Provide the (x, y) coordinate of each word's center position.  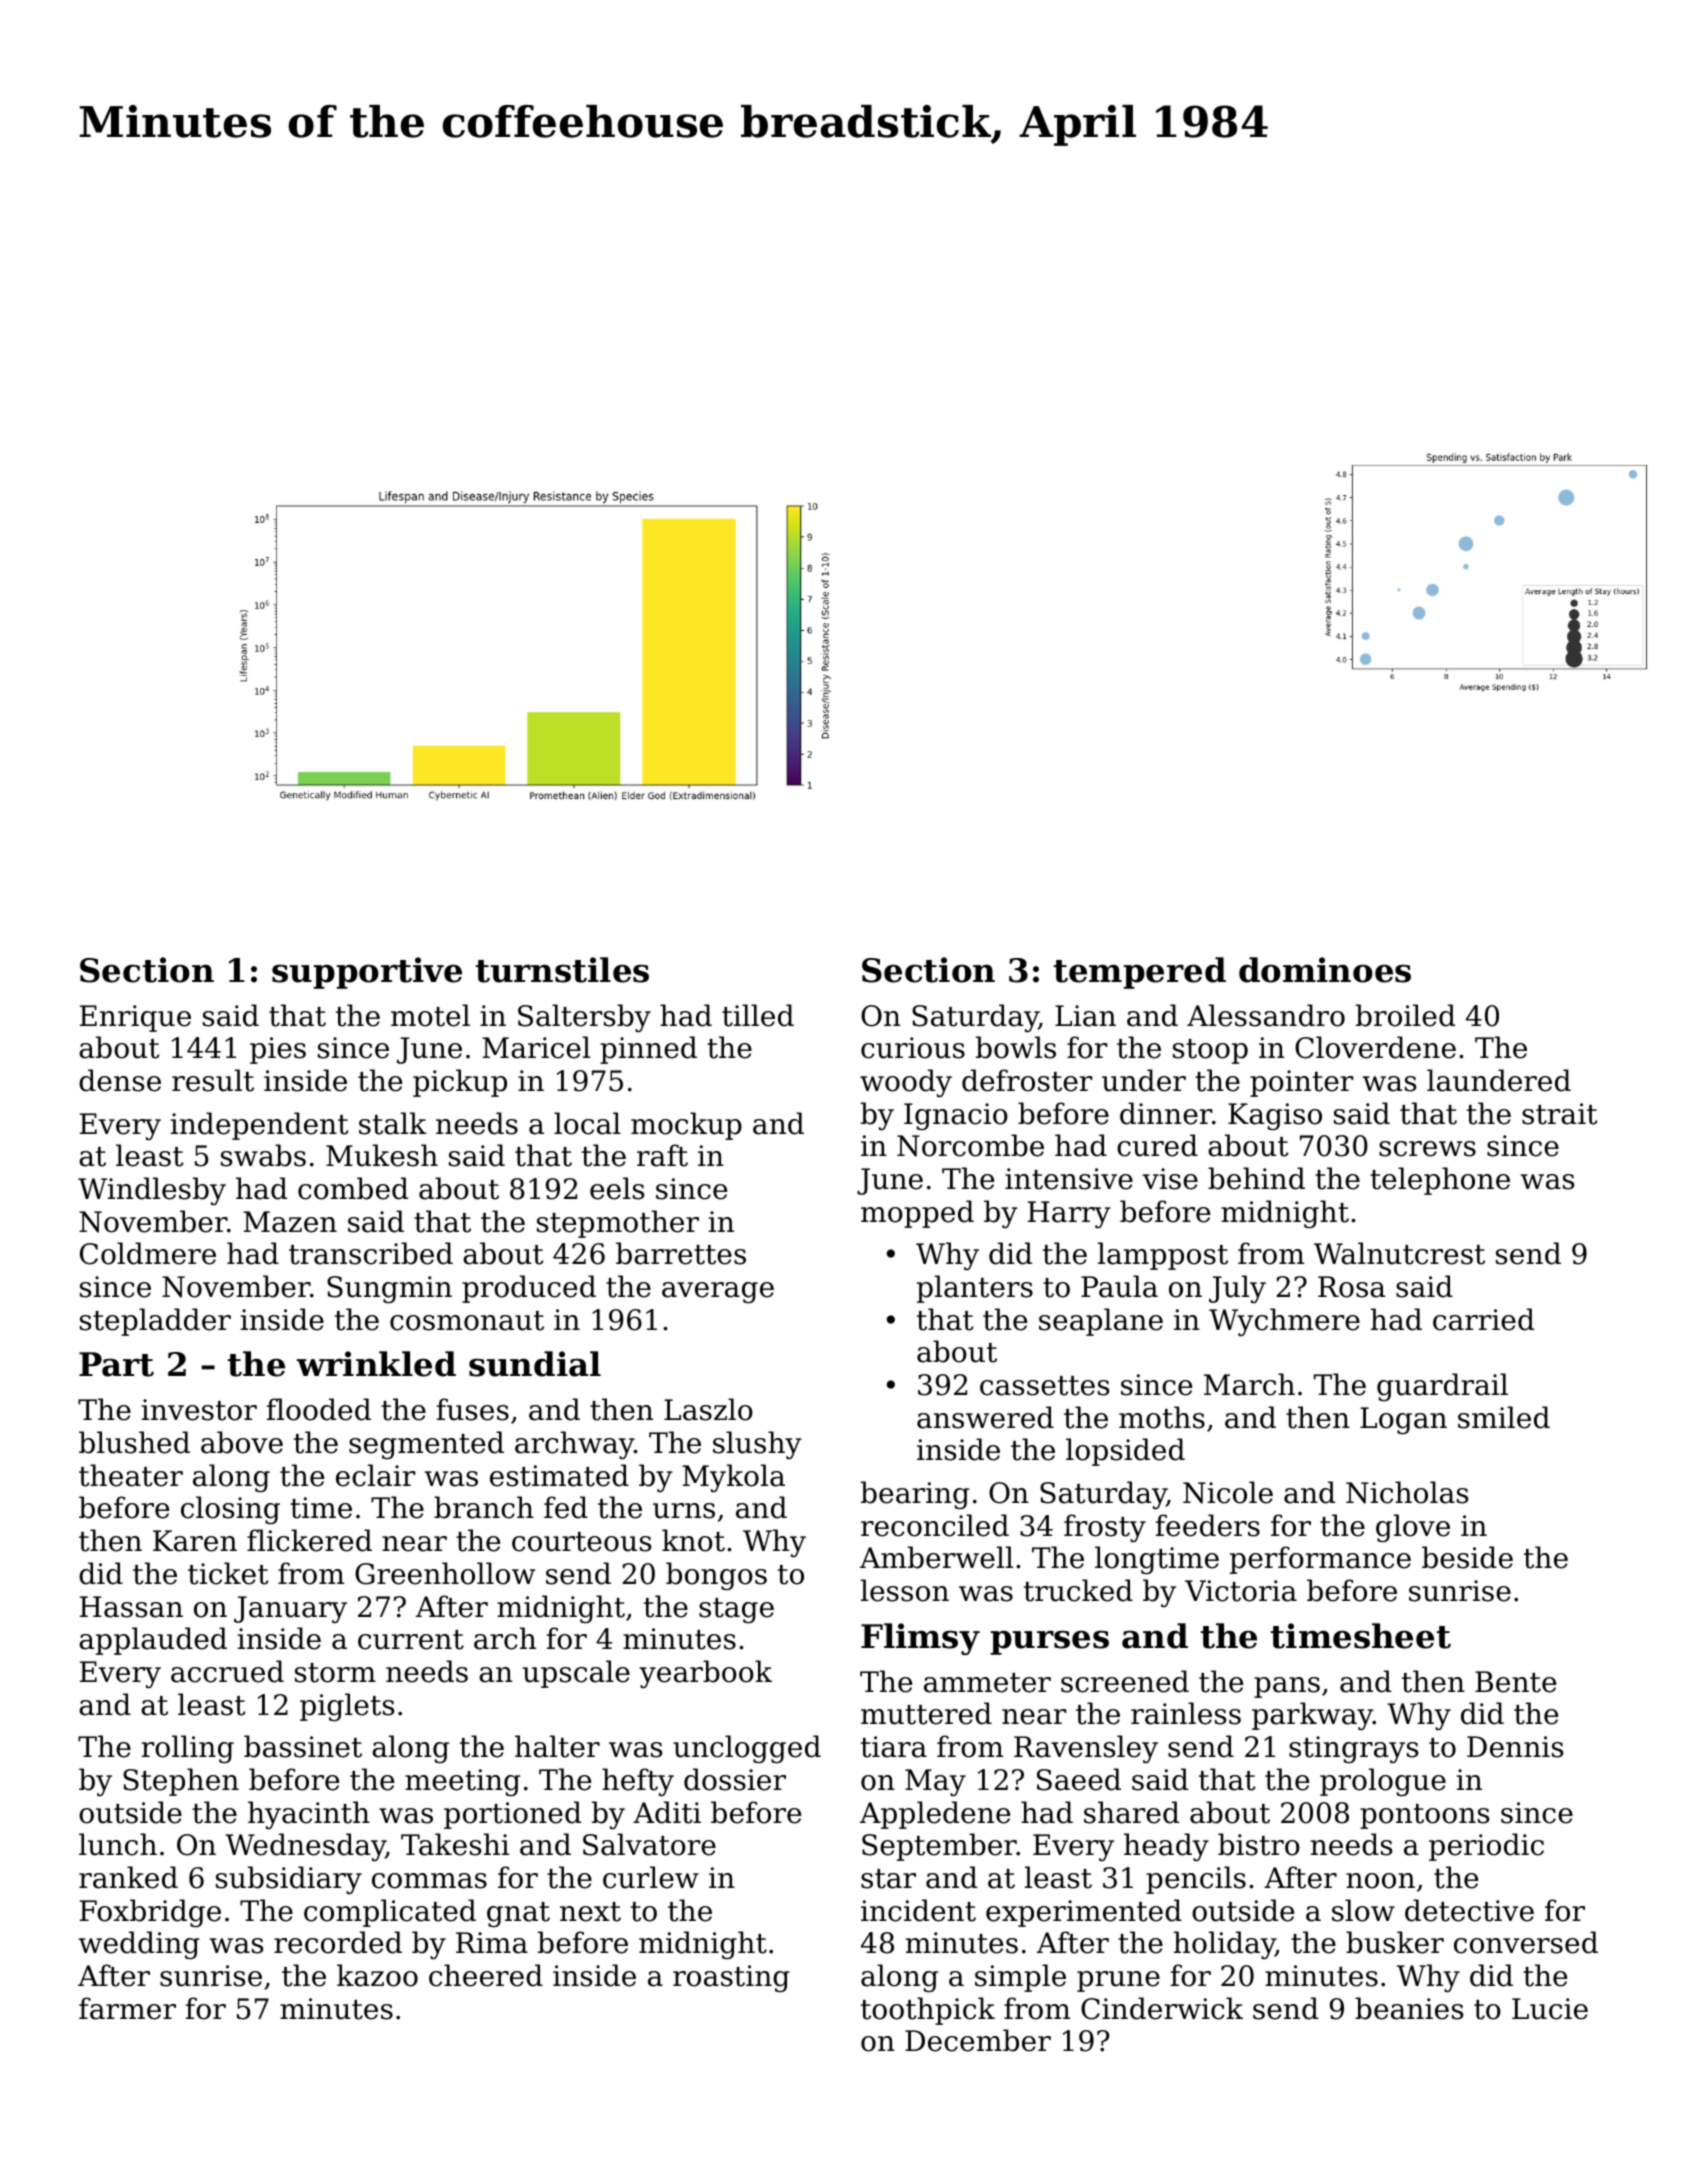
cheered (486, 1975)
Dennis (1515, 1747)
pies (278, 1050)
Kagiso (1275, 1116)
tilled (758, 1015)
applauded (153, 1641)
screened (1125, 1681)
